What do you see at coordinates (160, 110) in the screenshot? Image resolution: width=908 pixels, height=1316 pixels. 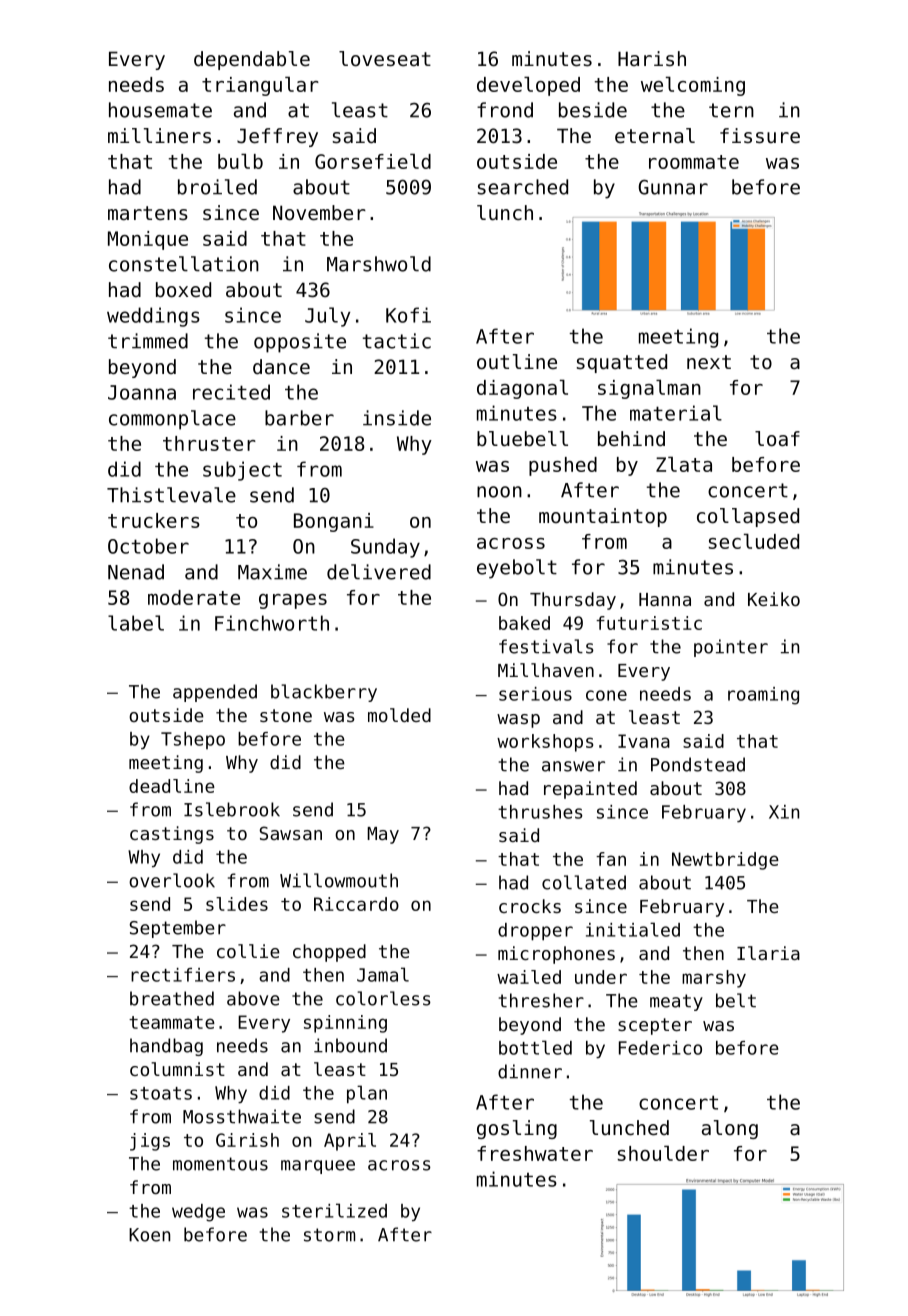 I see `housemate` at bounding box center [160, 110].
